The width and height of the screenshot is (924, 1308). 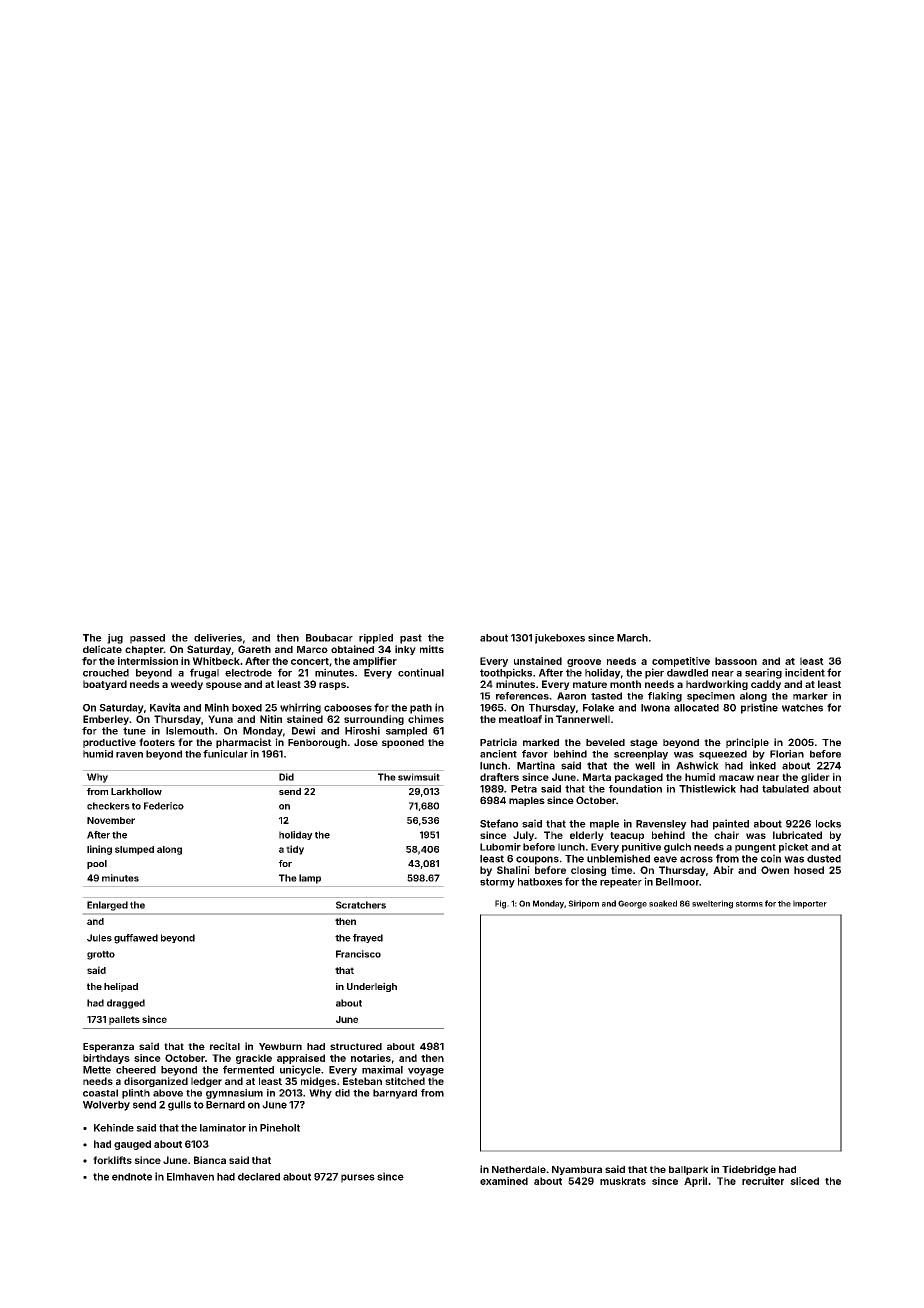 What do you see at coordinates (726, 835) in the screenshot?
I see `chair` at bounding box center [726, 835].
